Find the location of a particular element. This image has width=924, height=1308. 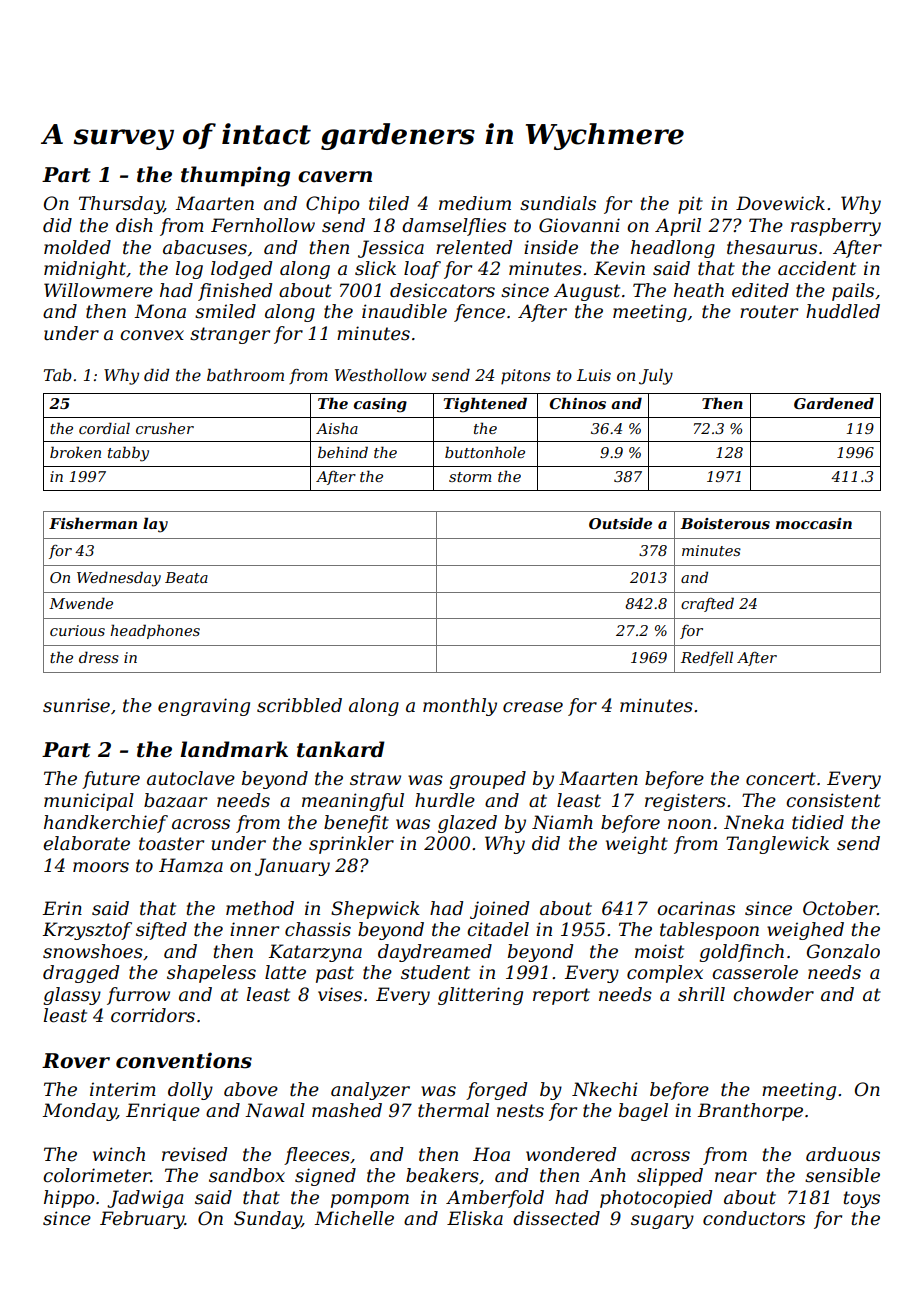

Tightened is located at coordinates (485, 405).
